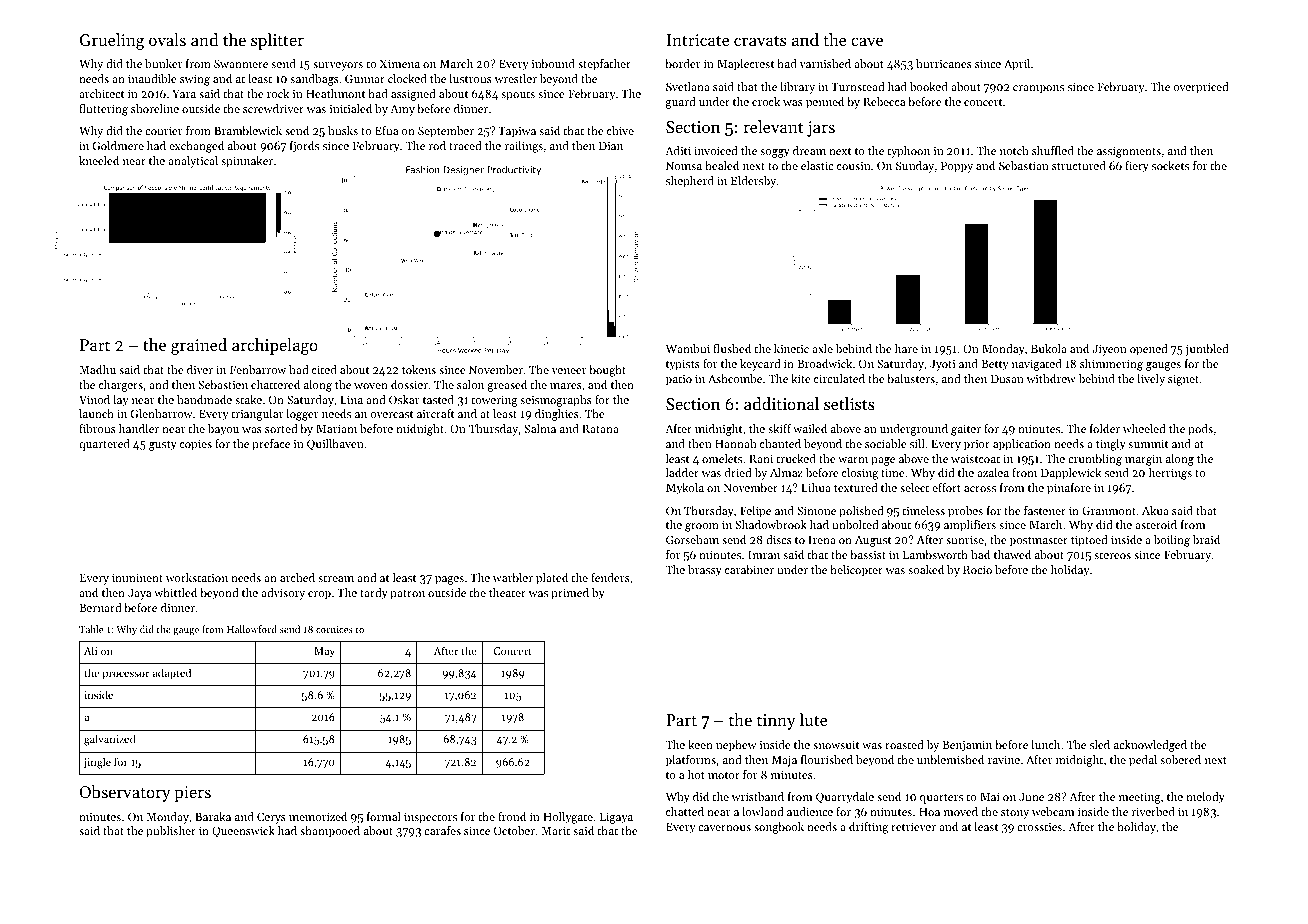  What do you see at coordinates (1053, 150) in the screenshot?
I see `shuffled` at bounding box center [1053, 150].
